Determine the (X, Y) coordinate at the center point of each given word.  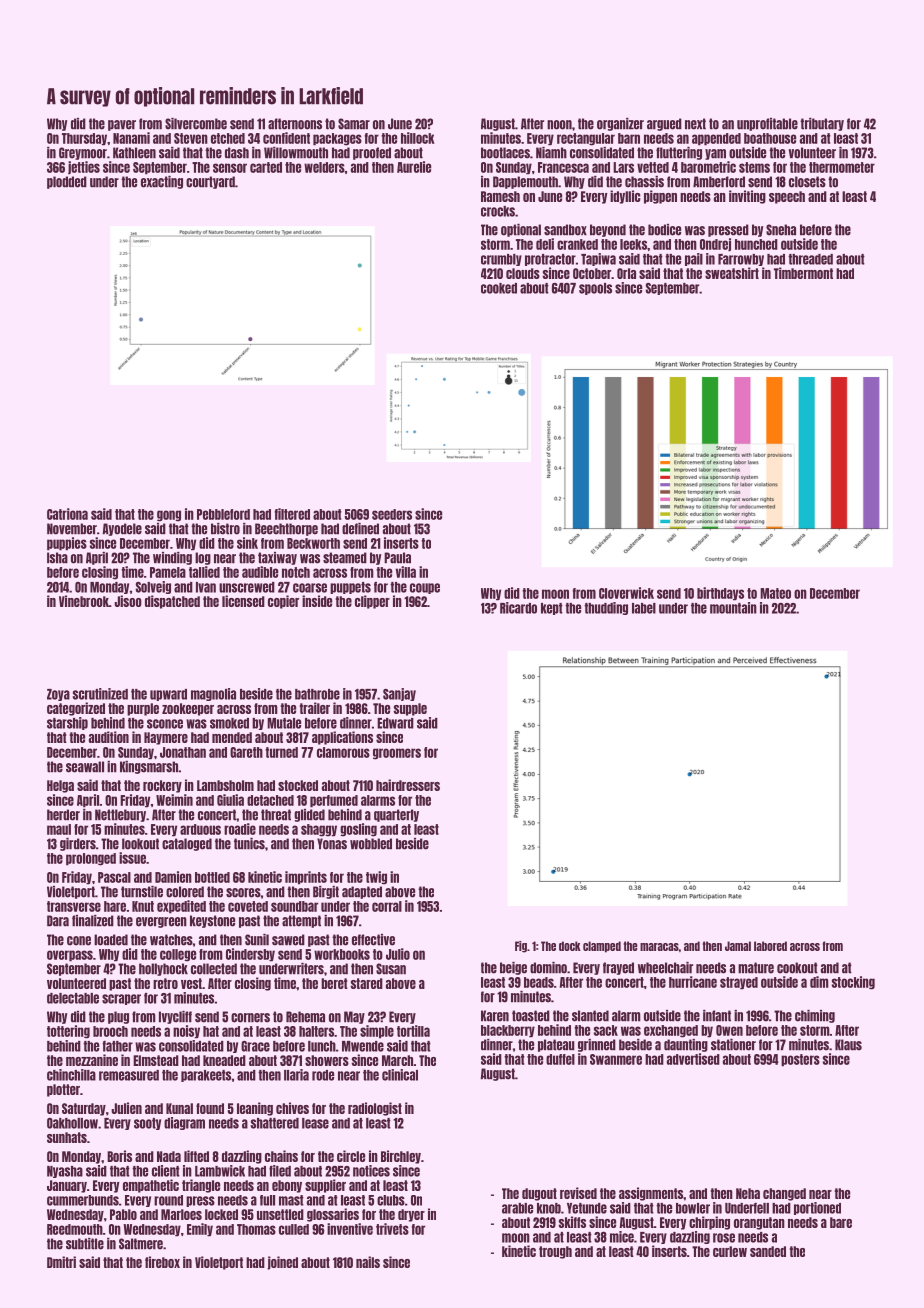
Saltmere (141, 1244)
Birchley (401, 1157)
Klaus (848, 1045)
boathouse (770, 138)
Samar (354, 124)
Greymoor (83, 153)
